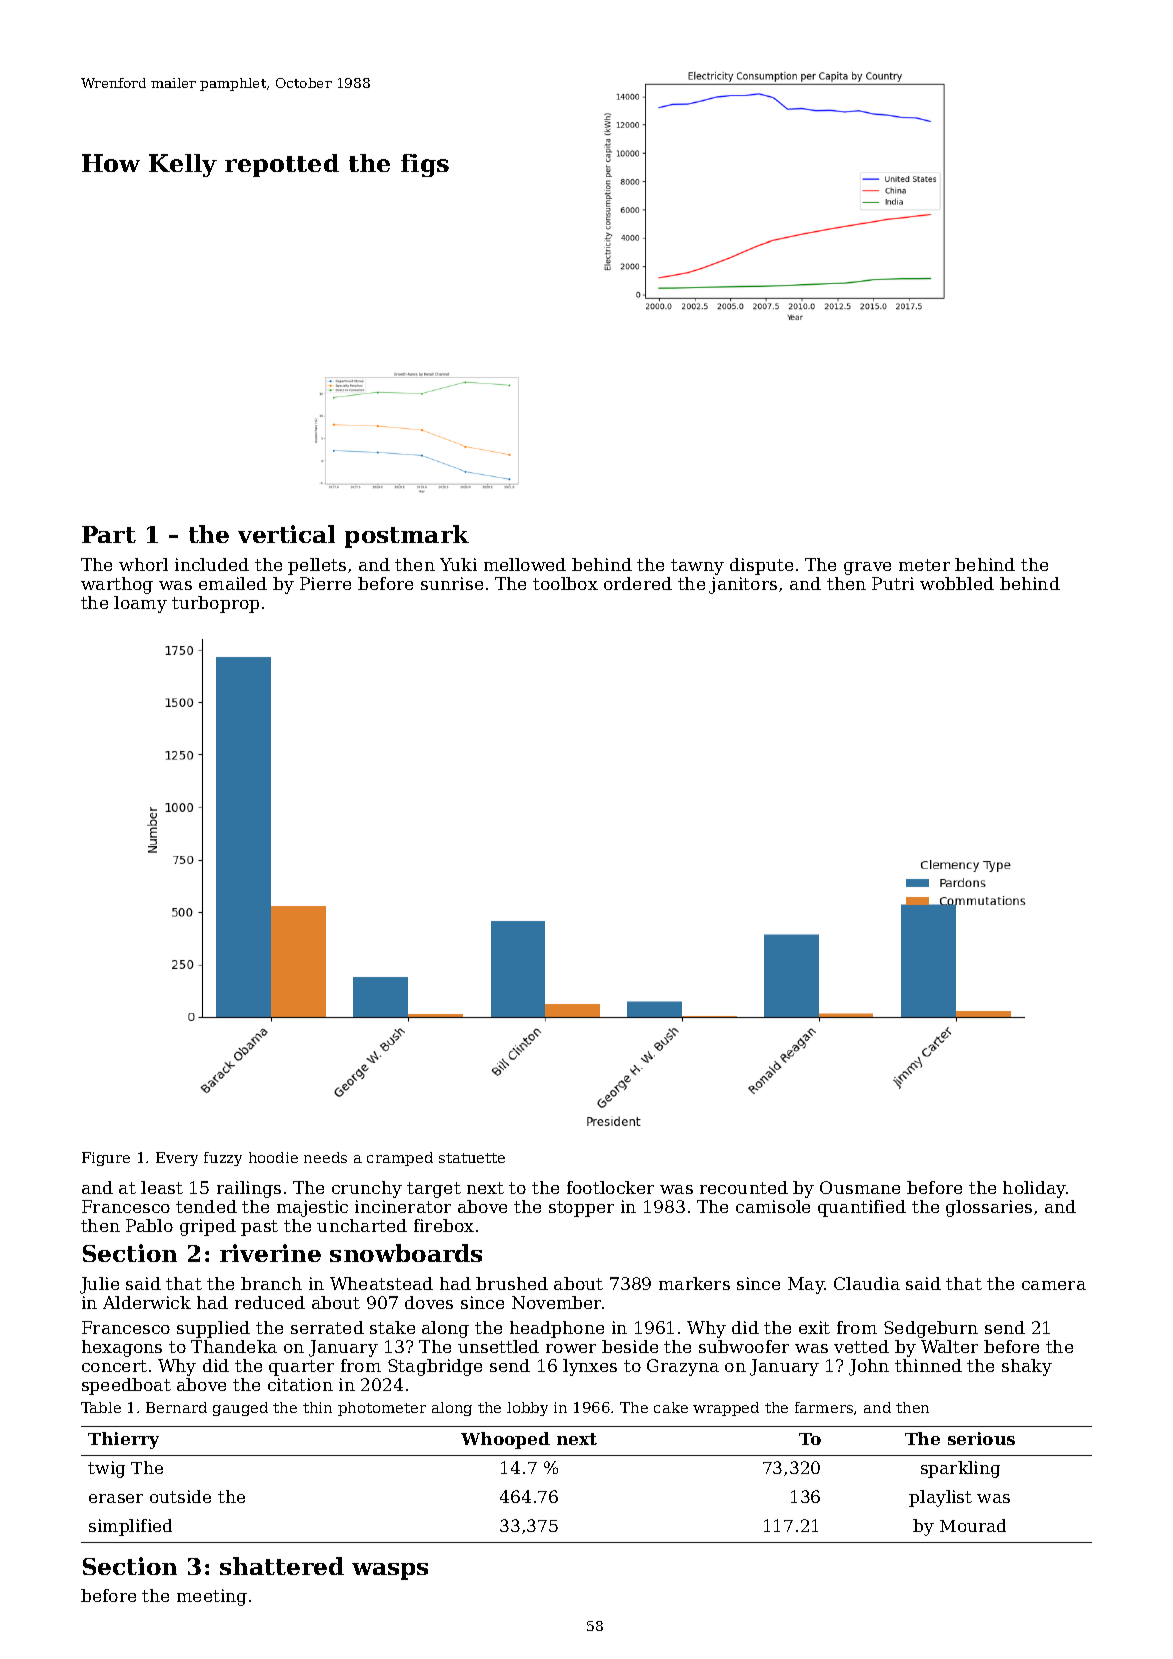 The image size is (1173, 1659). I want to click on camisole, so click(773, 1206).
